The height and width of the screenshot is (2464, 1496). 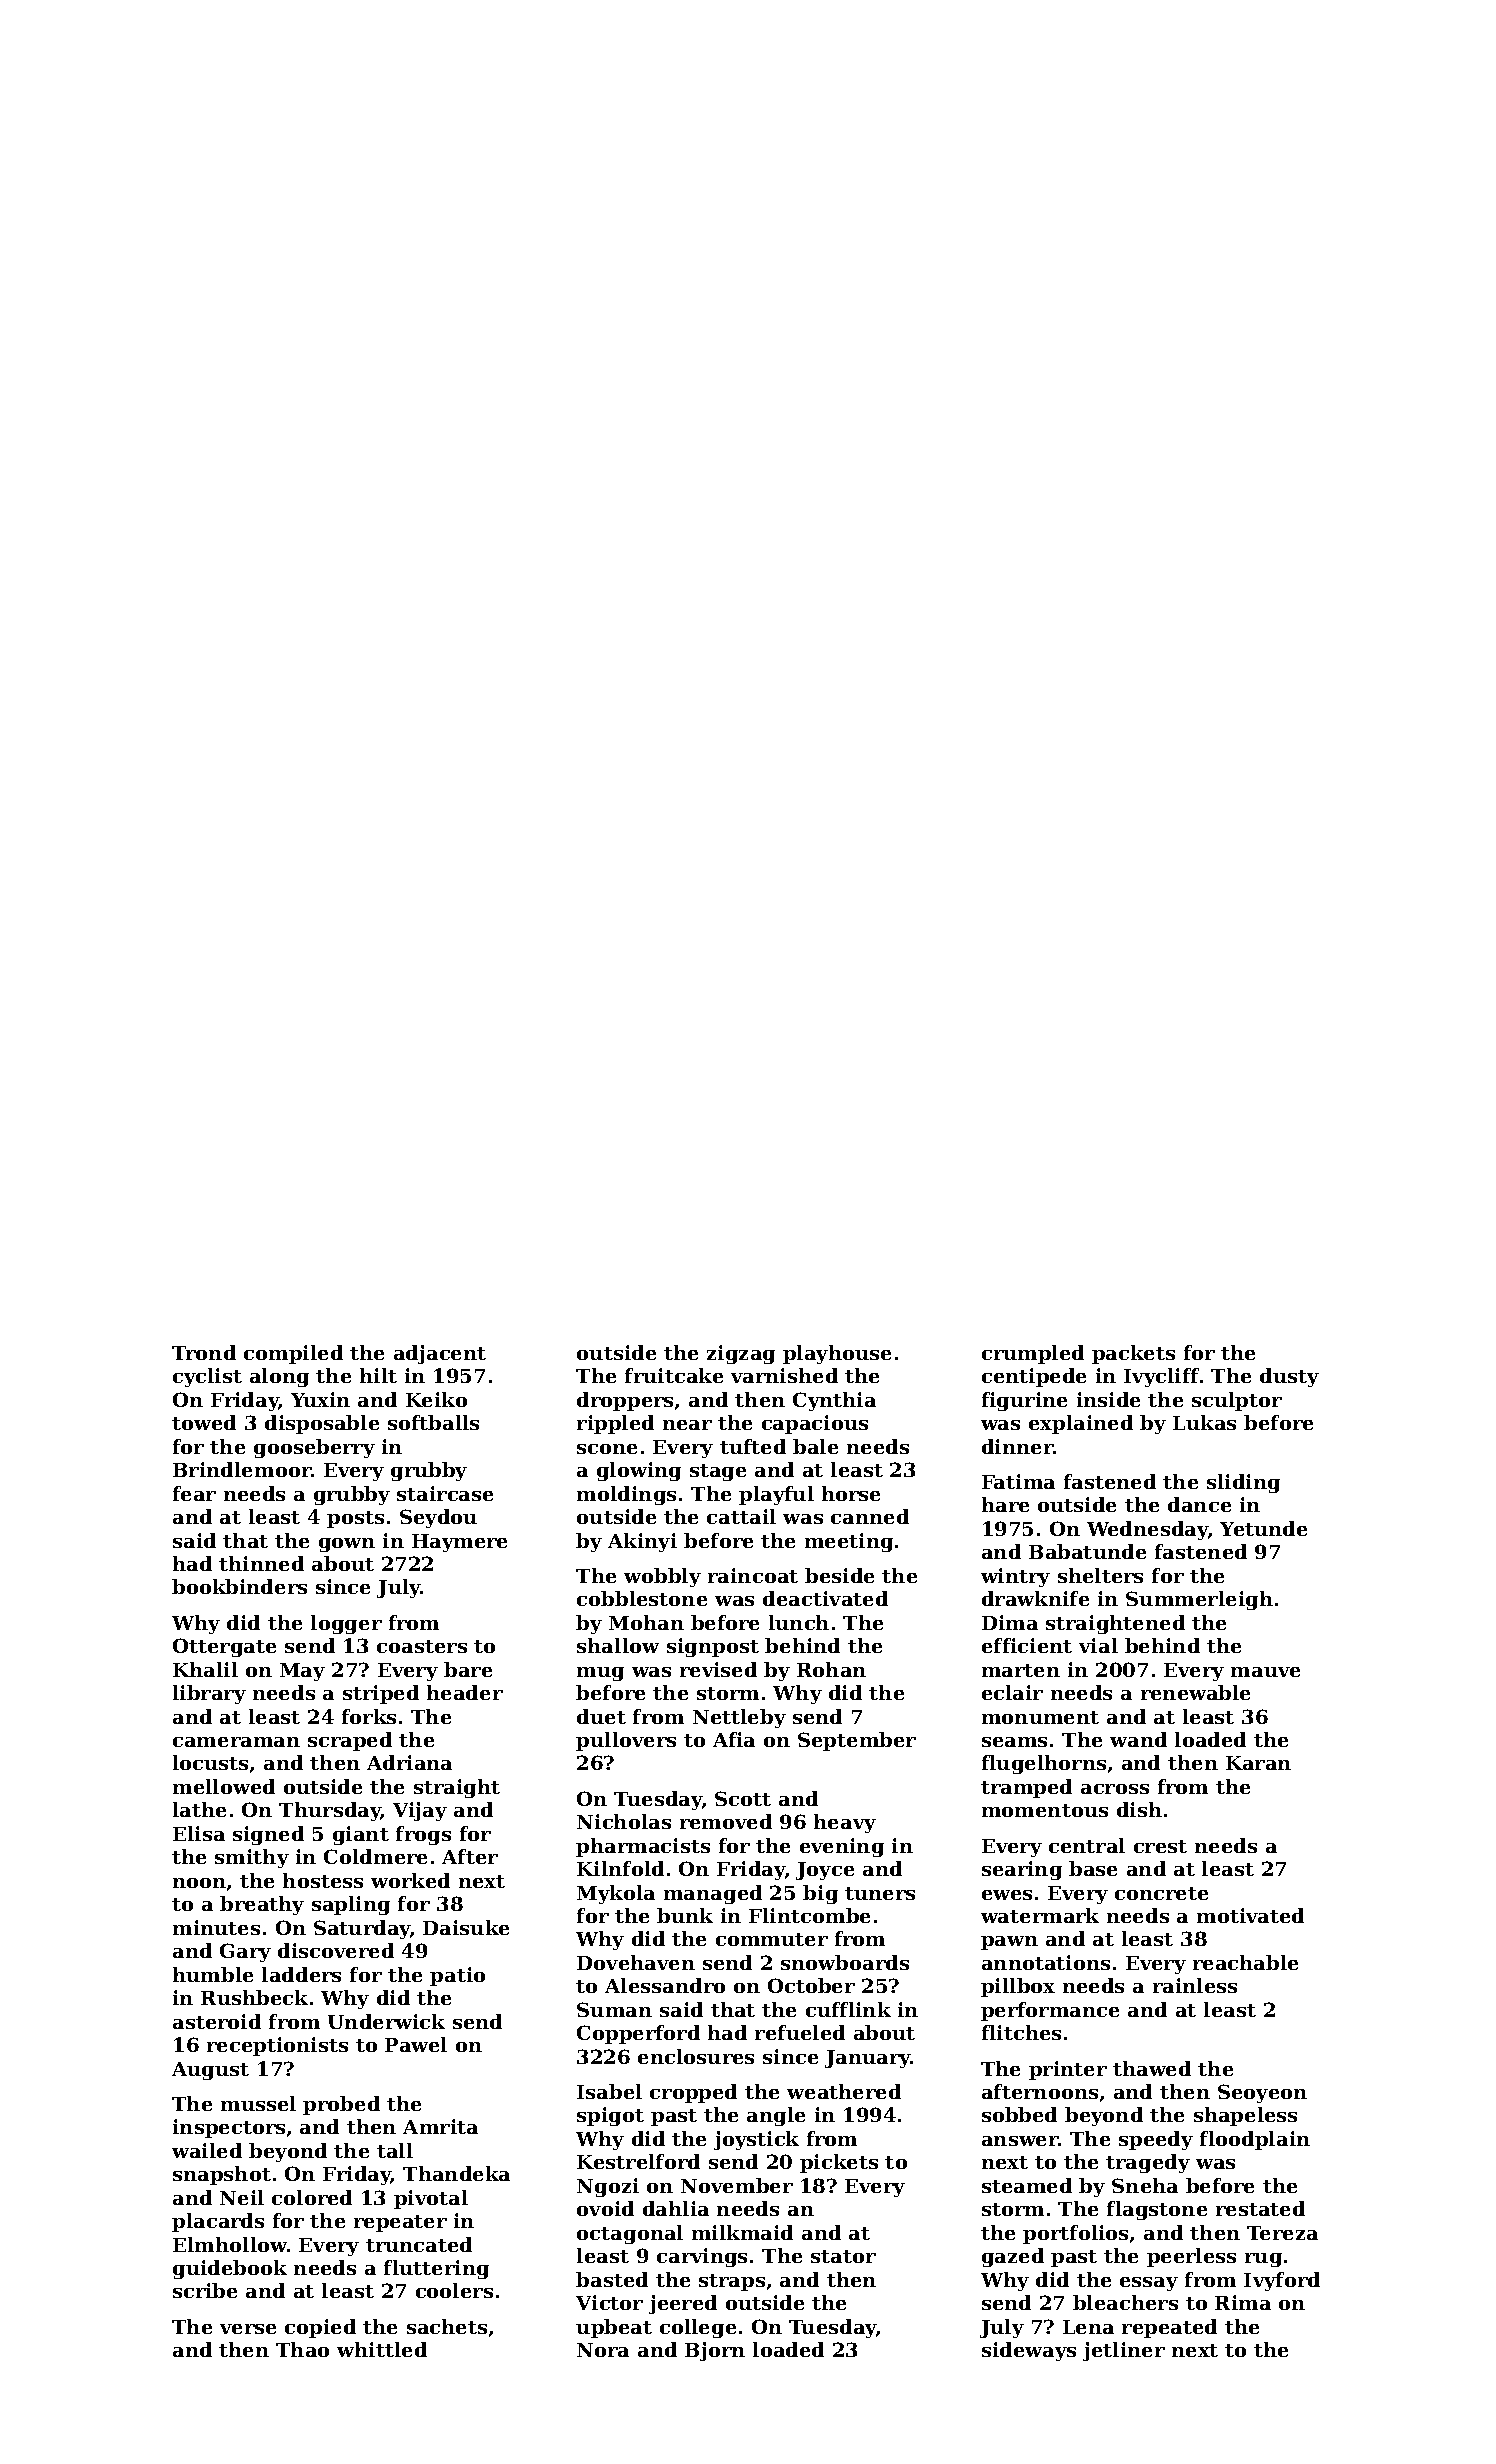 What do you see at coordinates (601, 1716) in the screenshot?
I see `duet` at bounding box center [601, 1716].
